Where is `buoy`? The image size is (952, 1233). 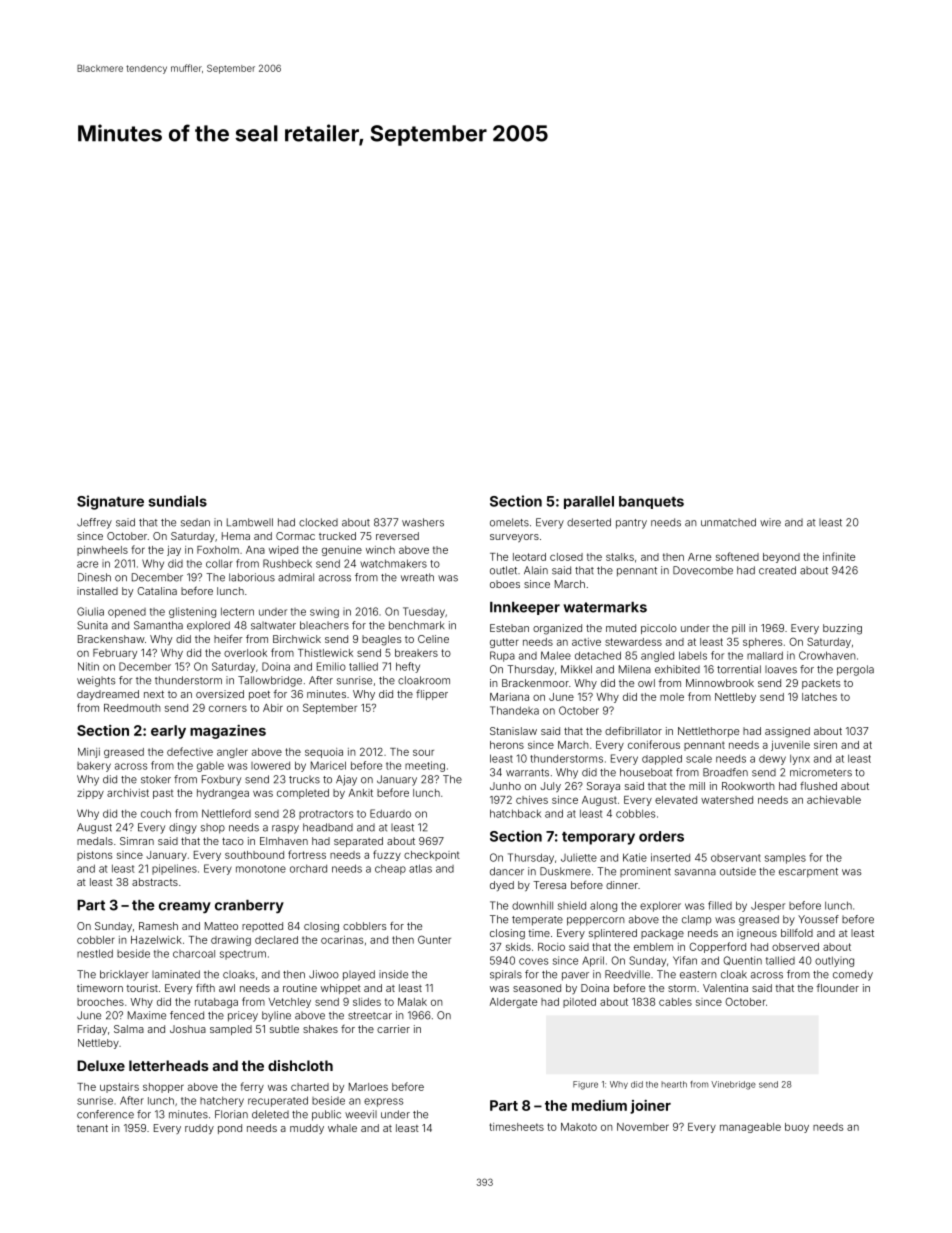 buoy is located at coordinates (797, 1128).
